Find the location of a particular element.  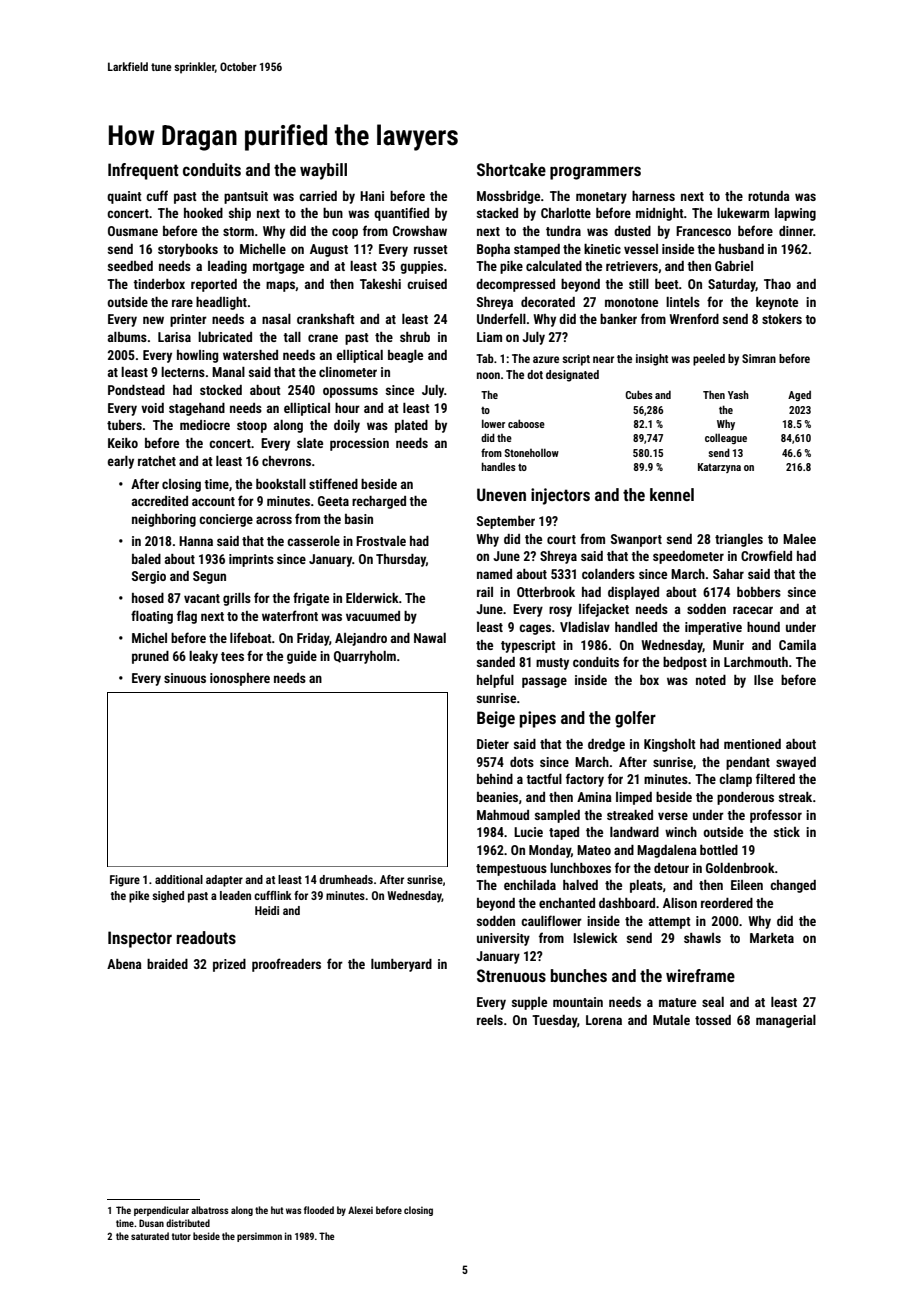

Figure is located at coordinates (125, 881).
